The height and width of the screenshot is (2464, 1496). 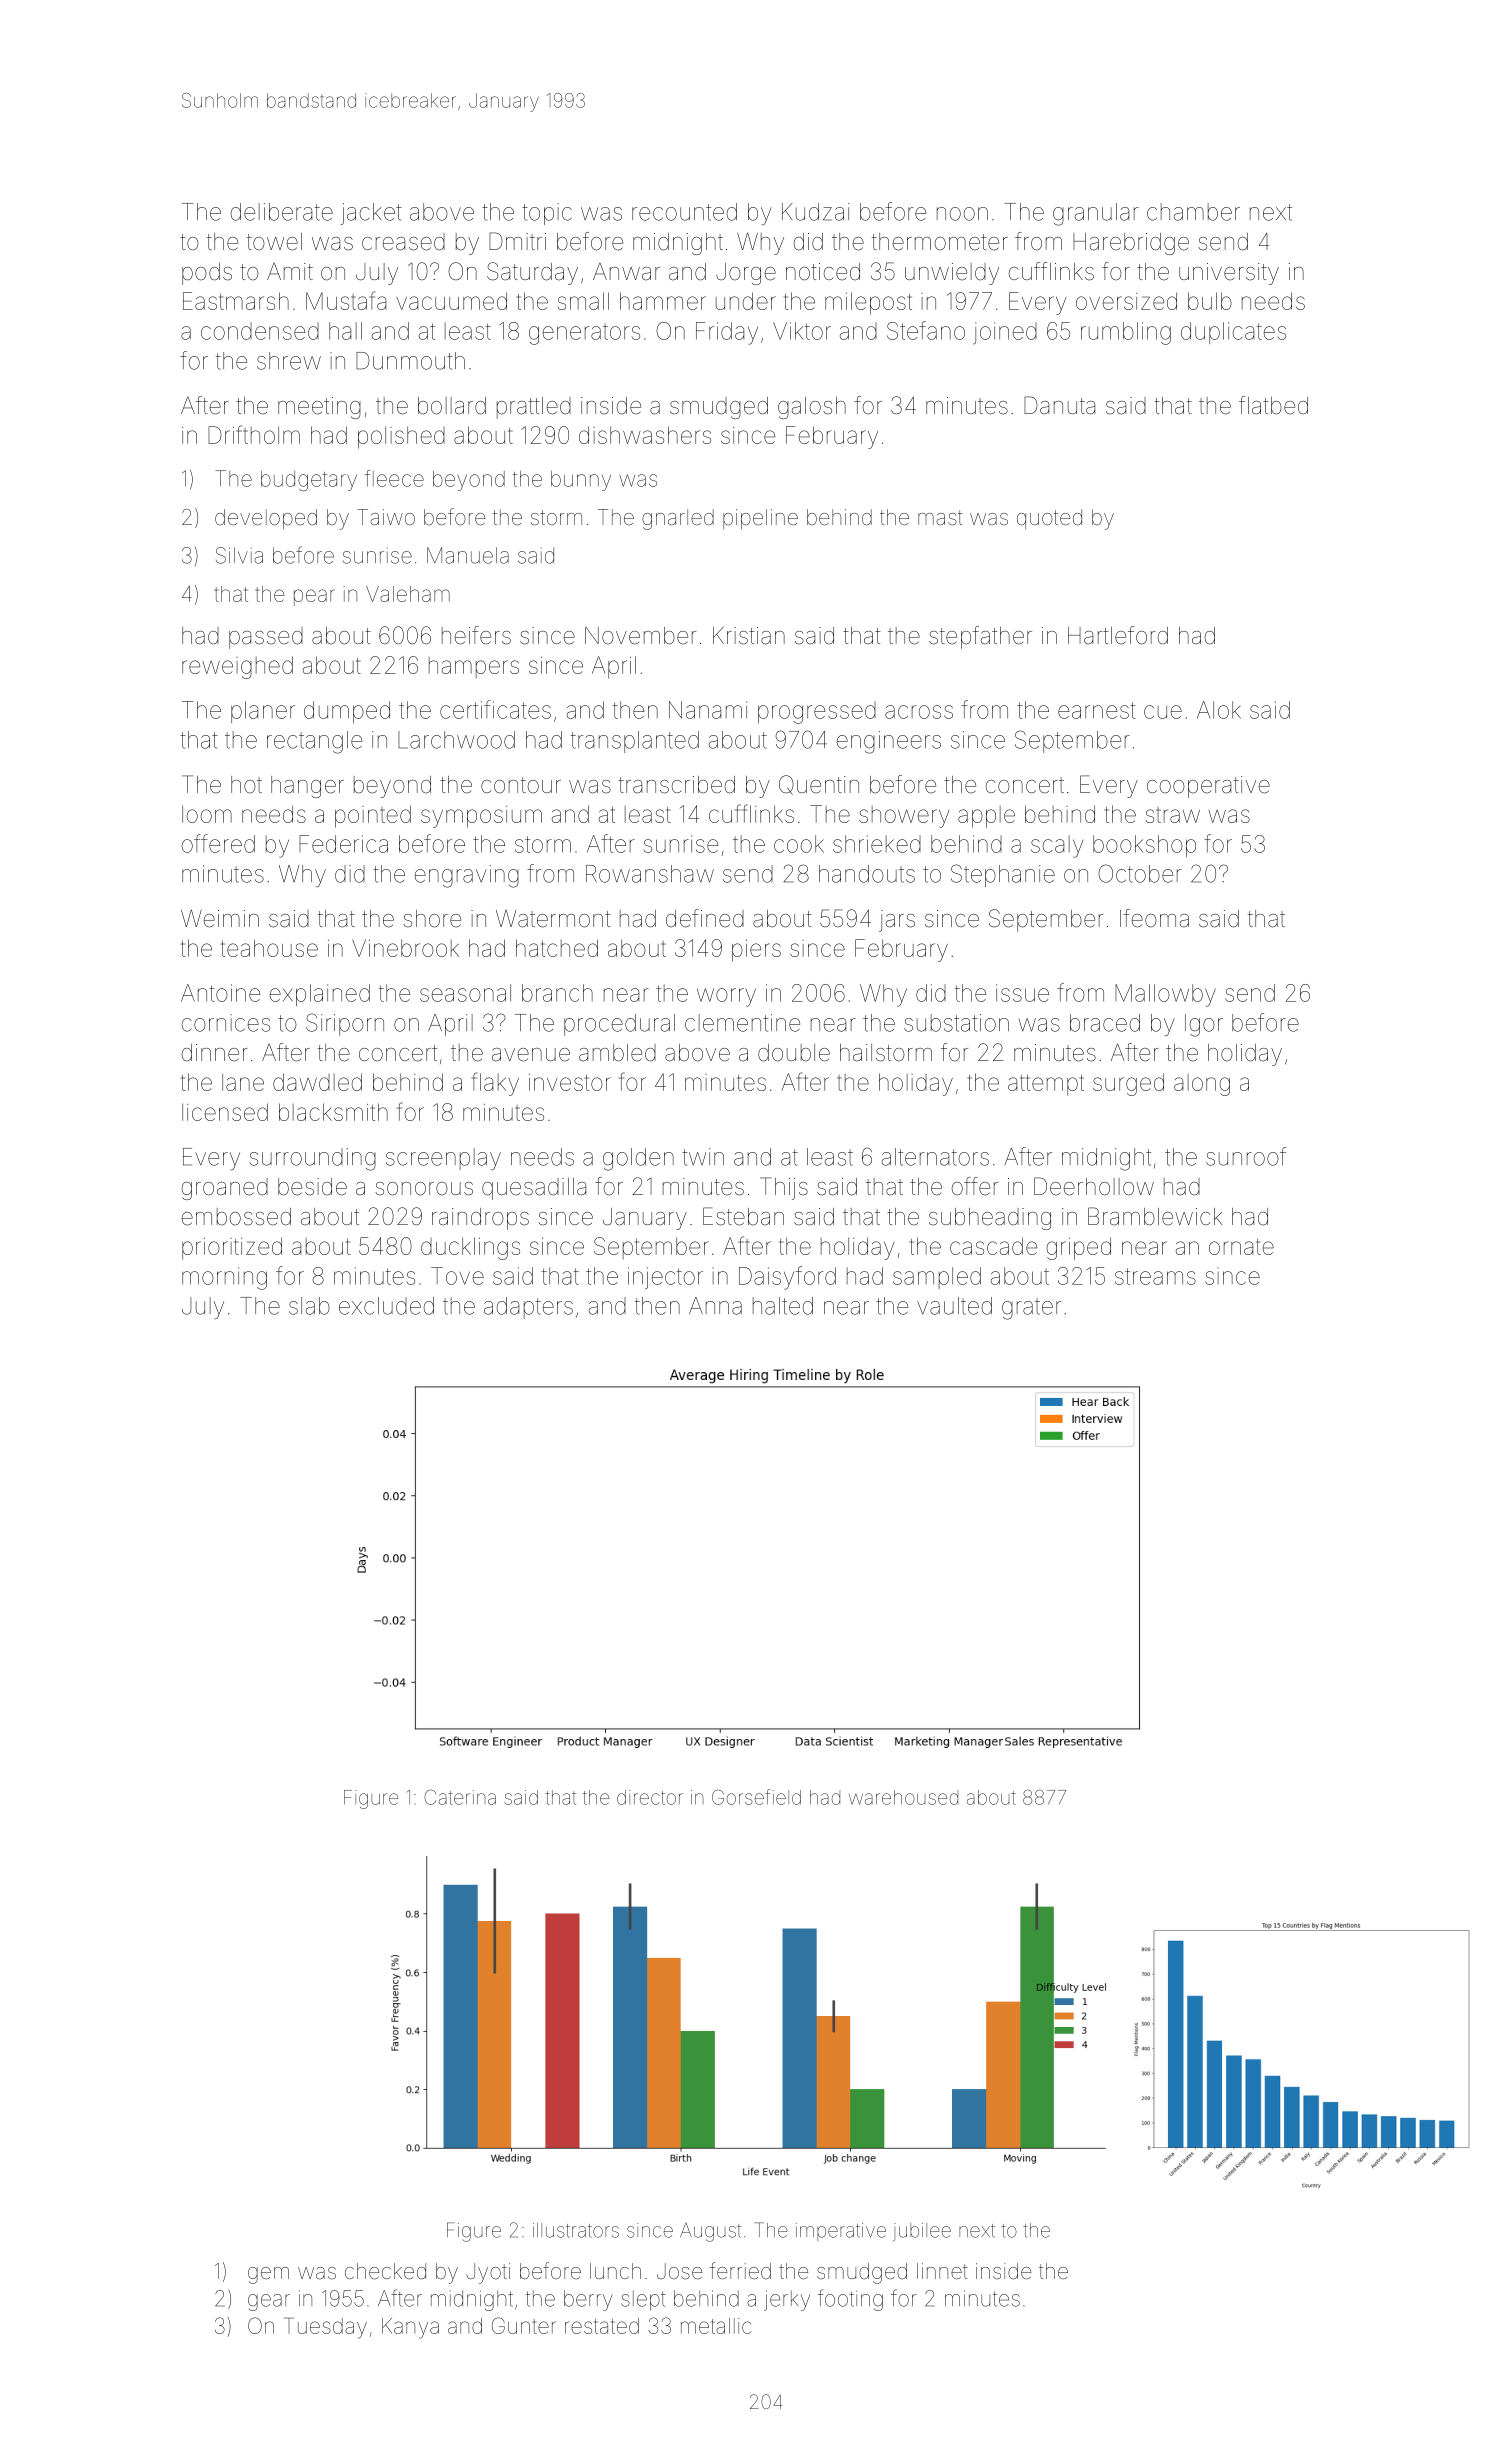 What do you see at coordinates (386, 517) in the screenshot?
I see `Taiwo` at bounding box center [386, 517].
